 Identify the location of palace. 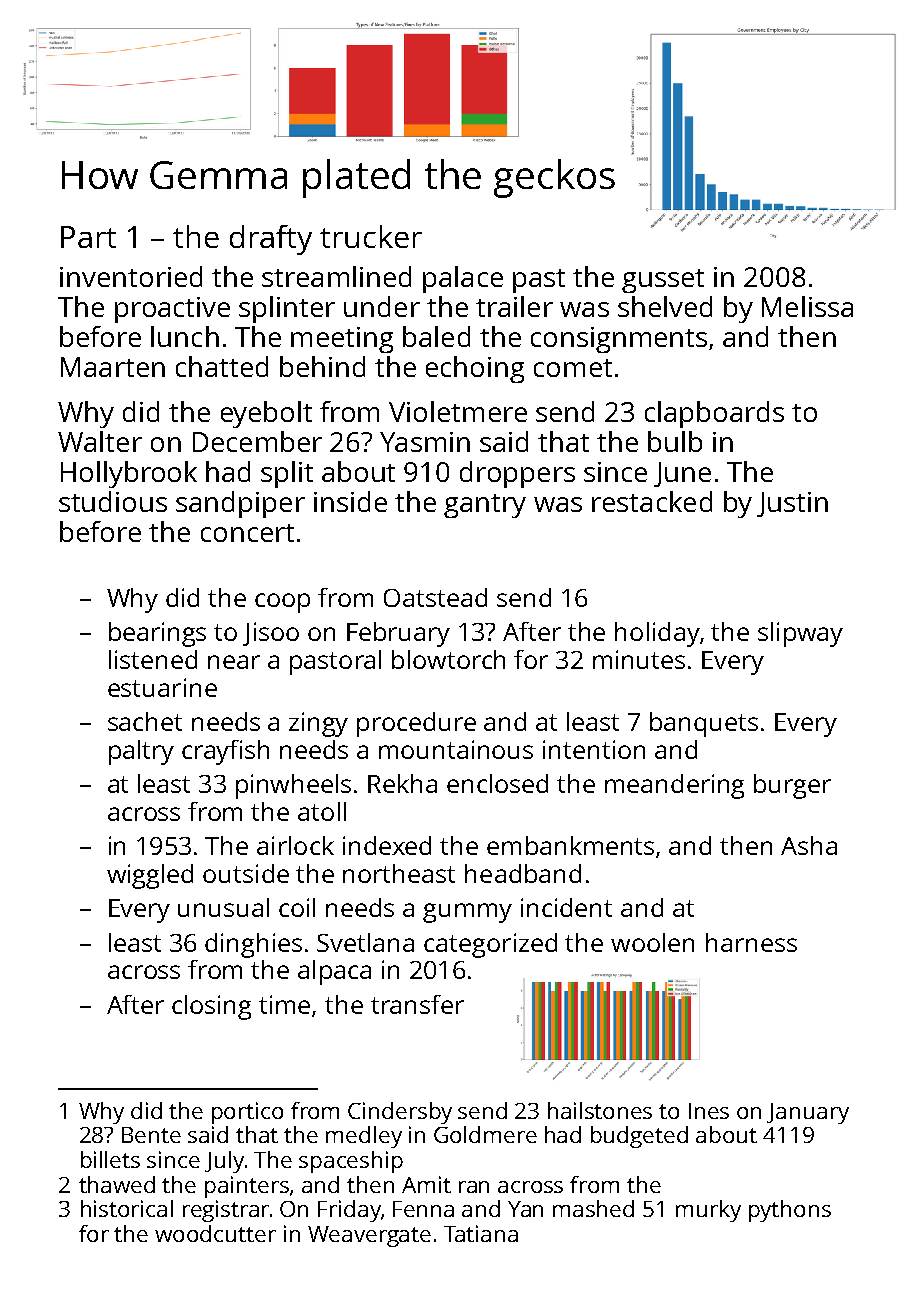
(463, 279).
